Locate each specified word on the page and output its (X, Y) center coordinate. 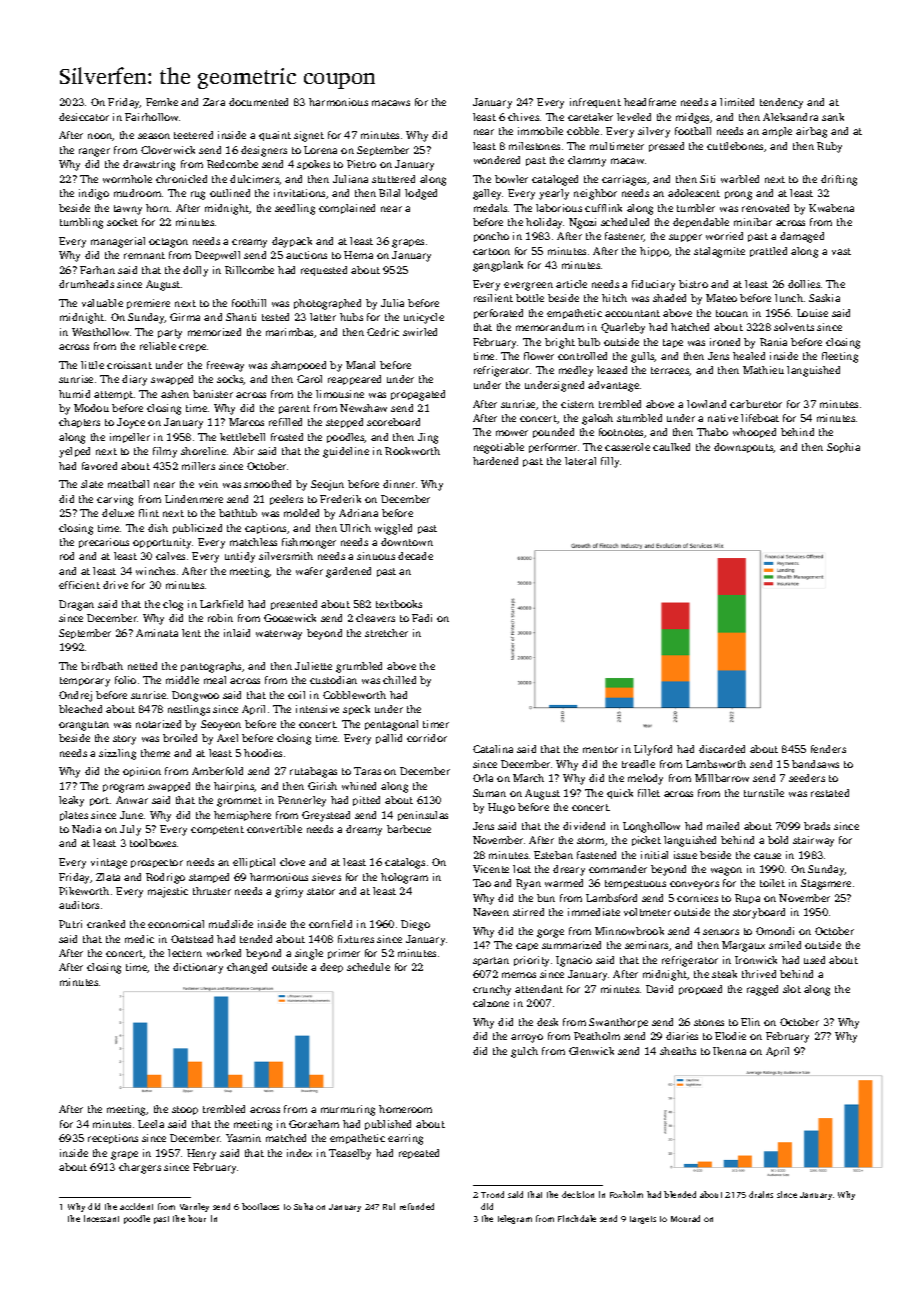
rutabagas (313, 772)
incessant (101, 1218)
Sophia (843, 448)
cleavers (375, 618)
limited (737, 102)
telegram (515, 1219)
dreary (569, 870)
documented (258, 102)
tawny (128, 210)
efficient (79, 585)
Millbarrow (722, 778)
